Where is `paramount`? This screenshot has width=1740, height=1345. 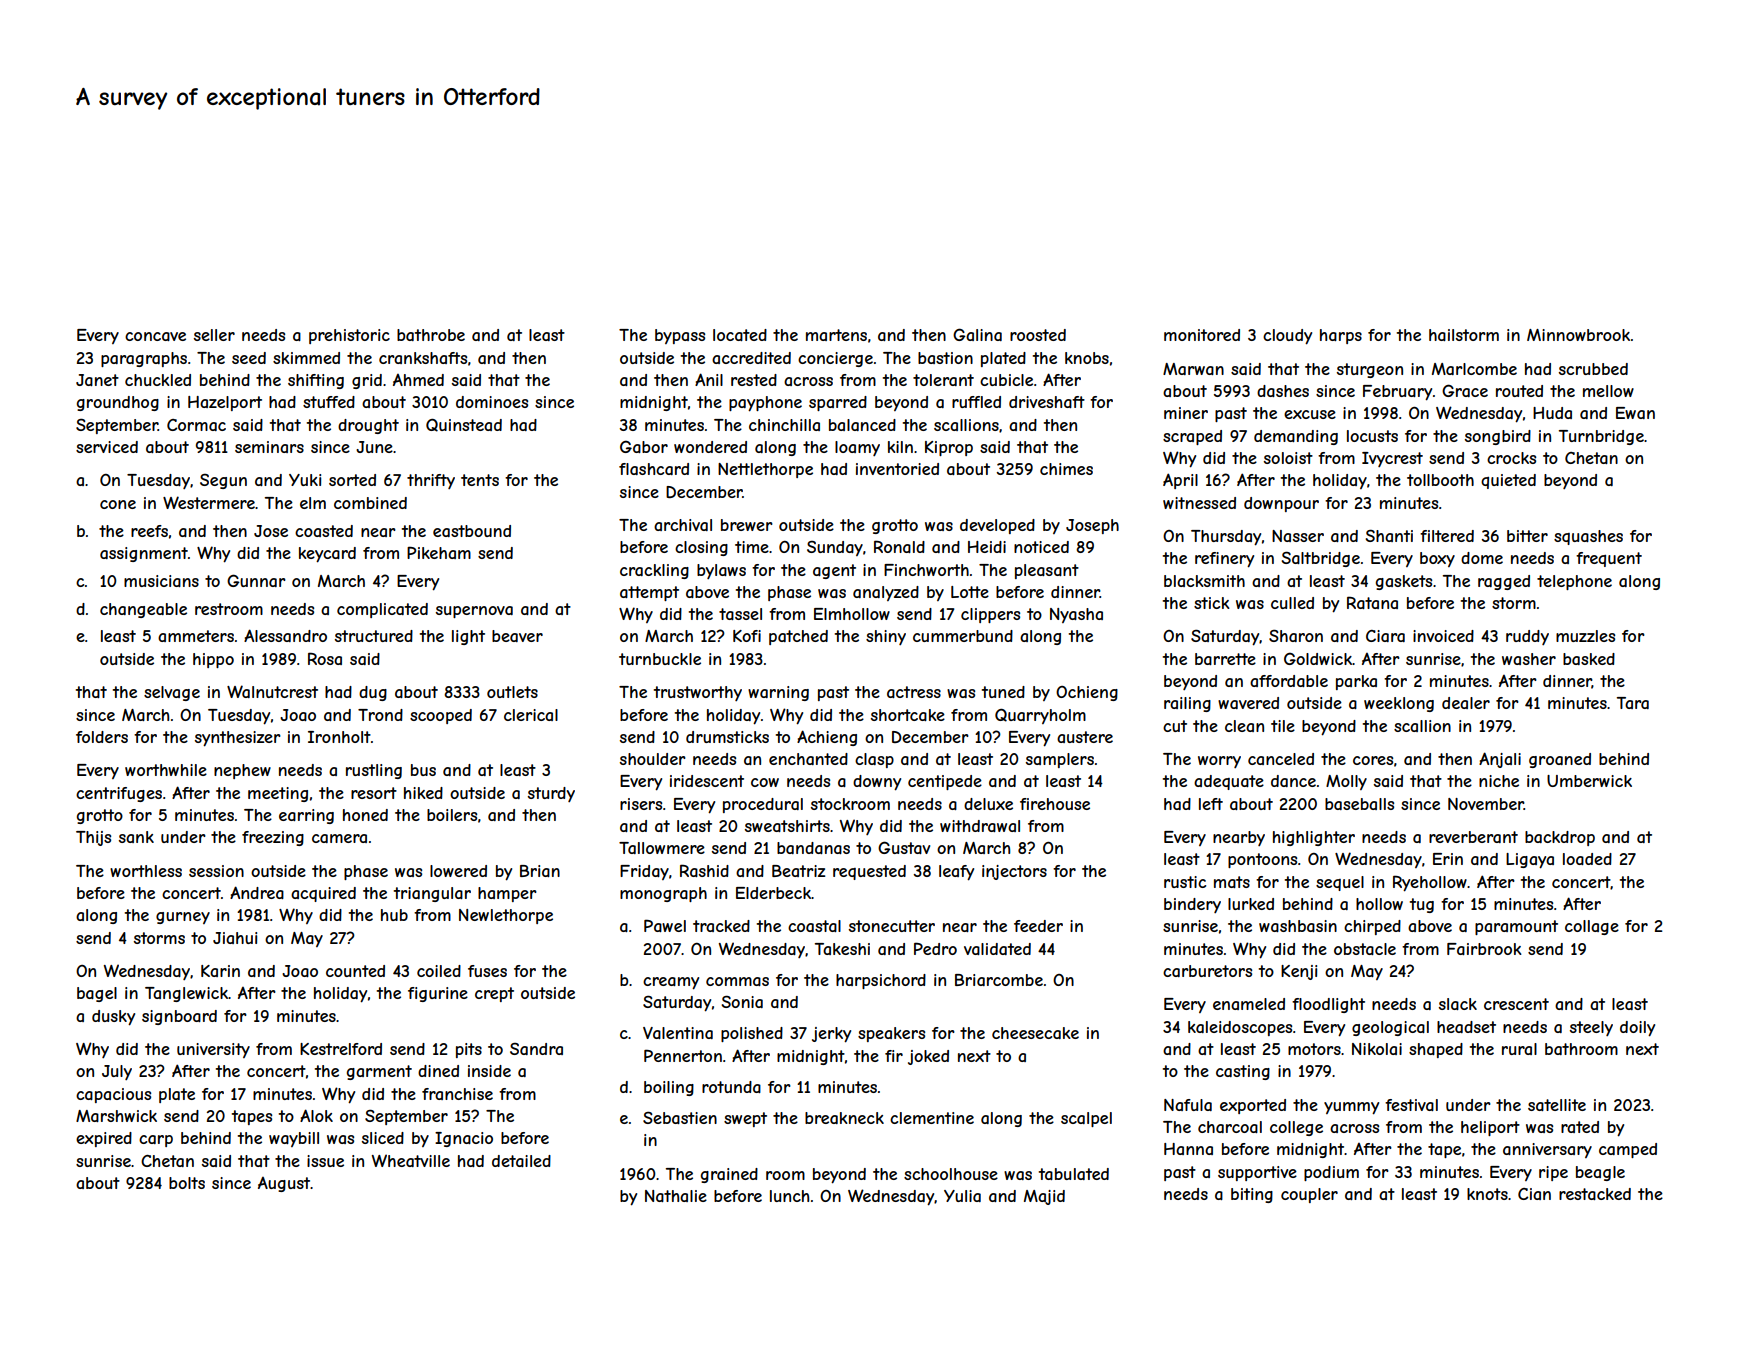
paramount is located at coordinates (1516, 927).
